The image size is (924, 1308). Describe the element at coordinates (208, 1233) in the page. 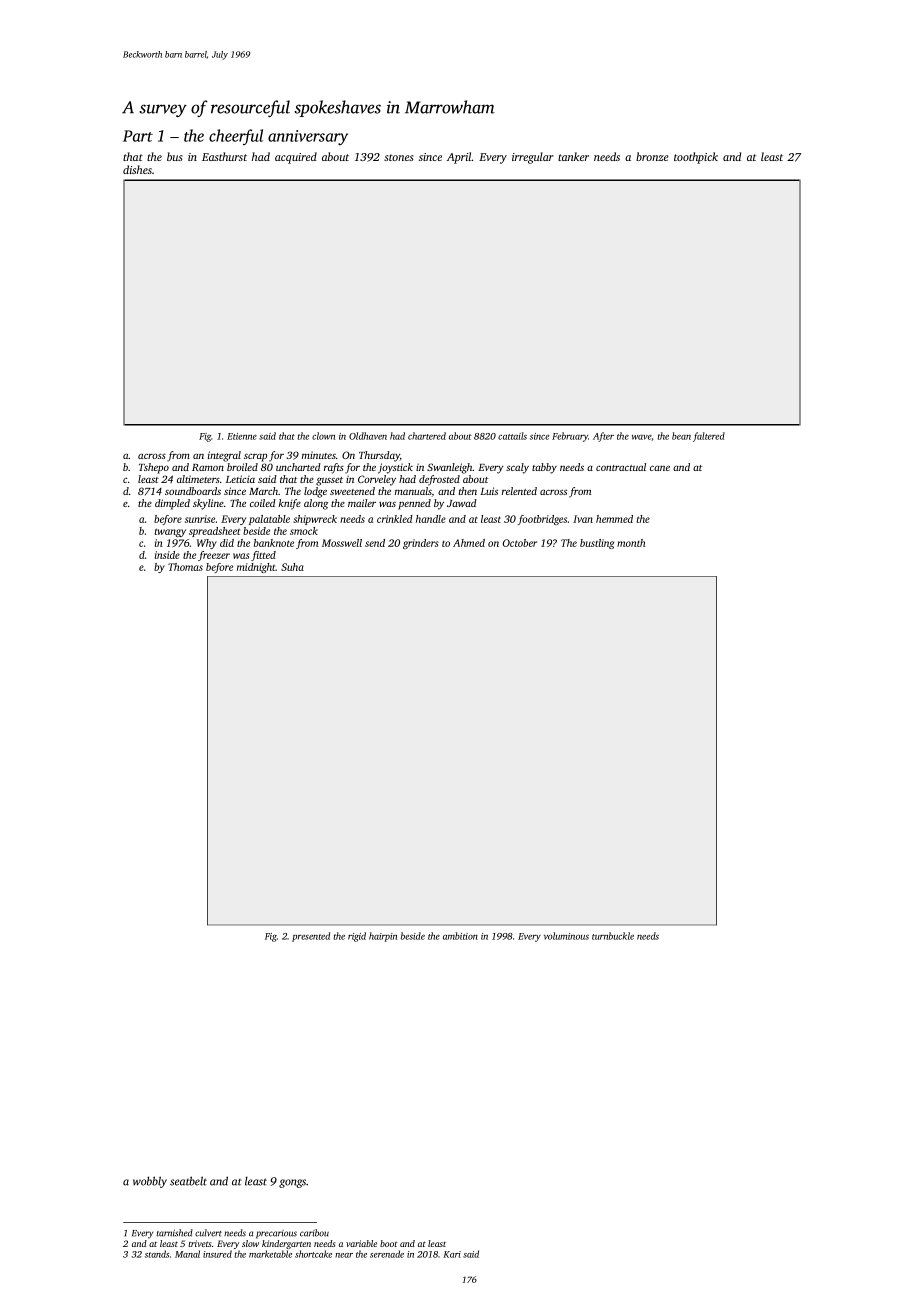

I see `culvert` at that location.
